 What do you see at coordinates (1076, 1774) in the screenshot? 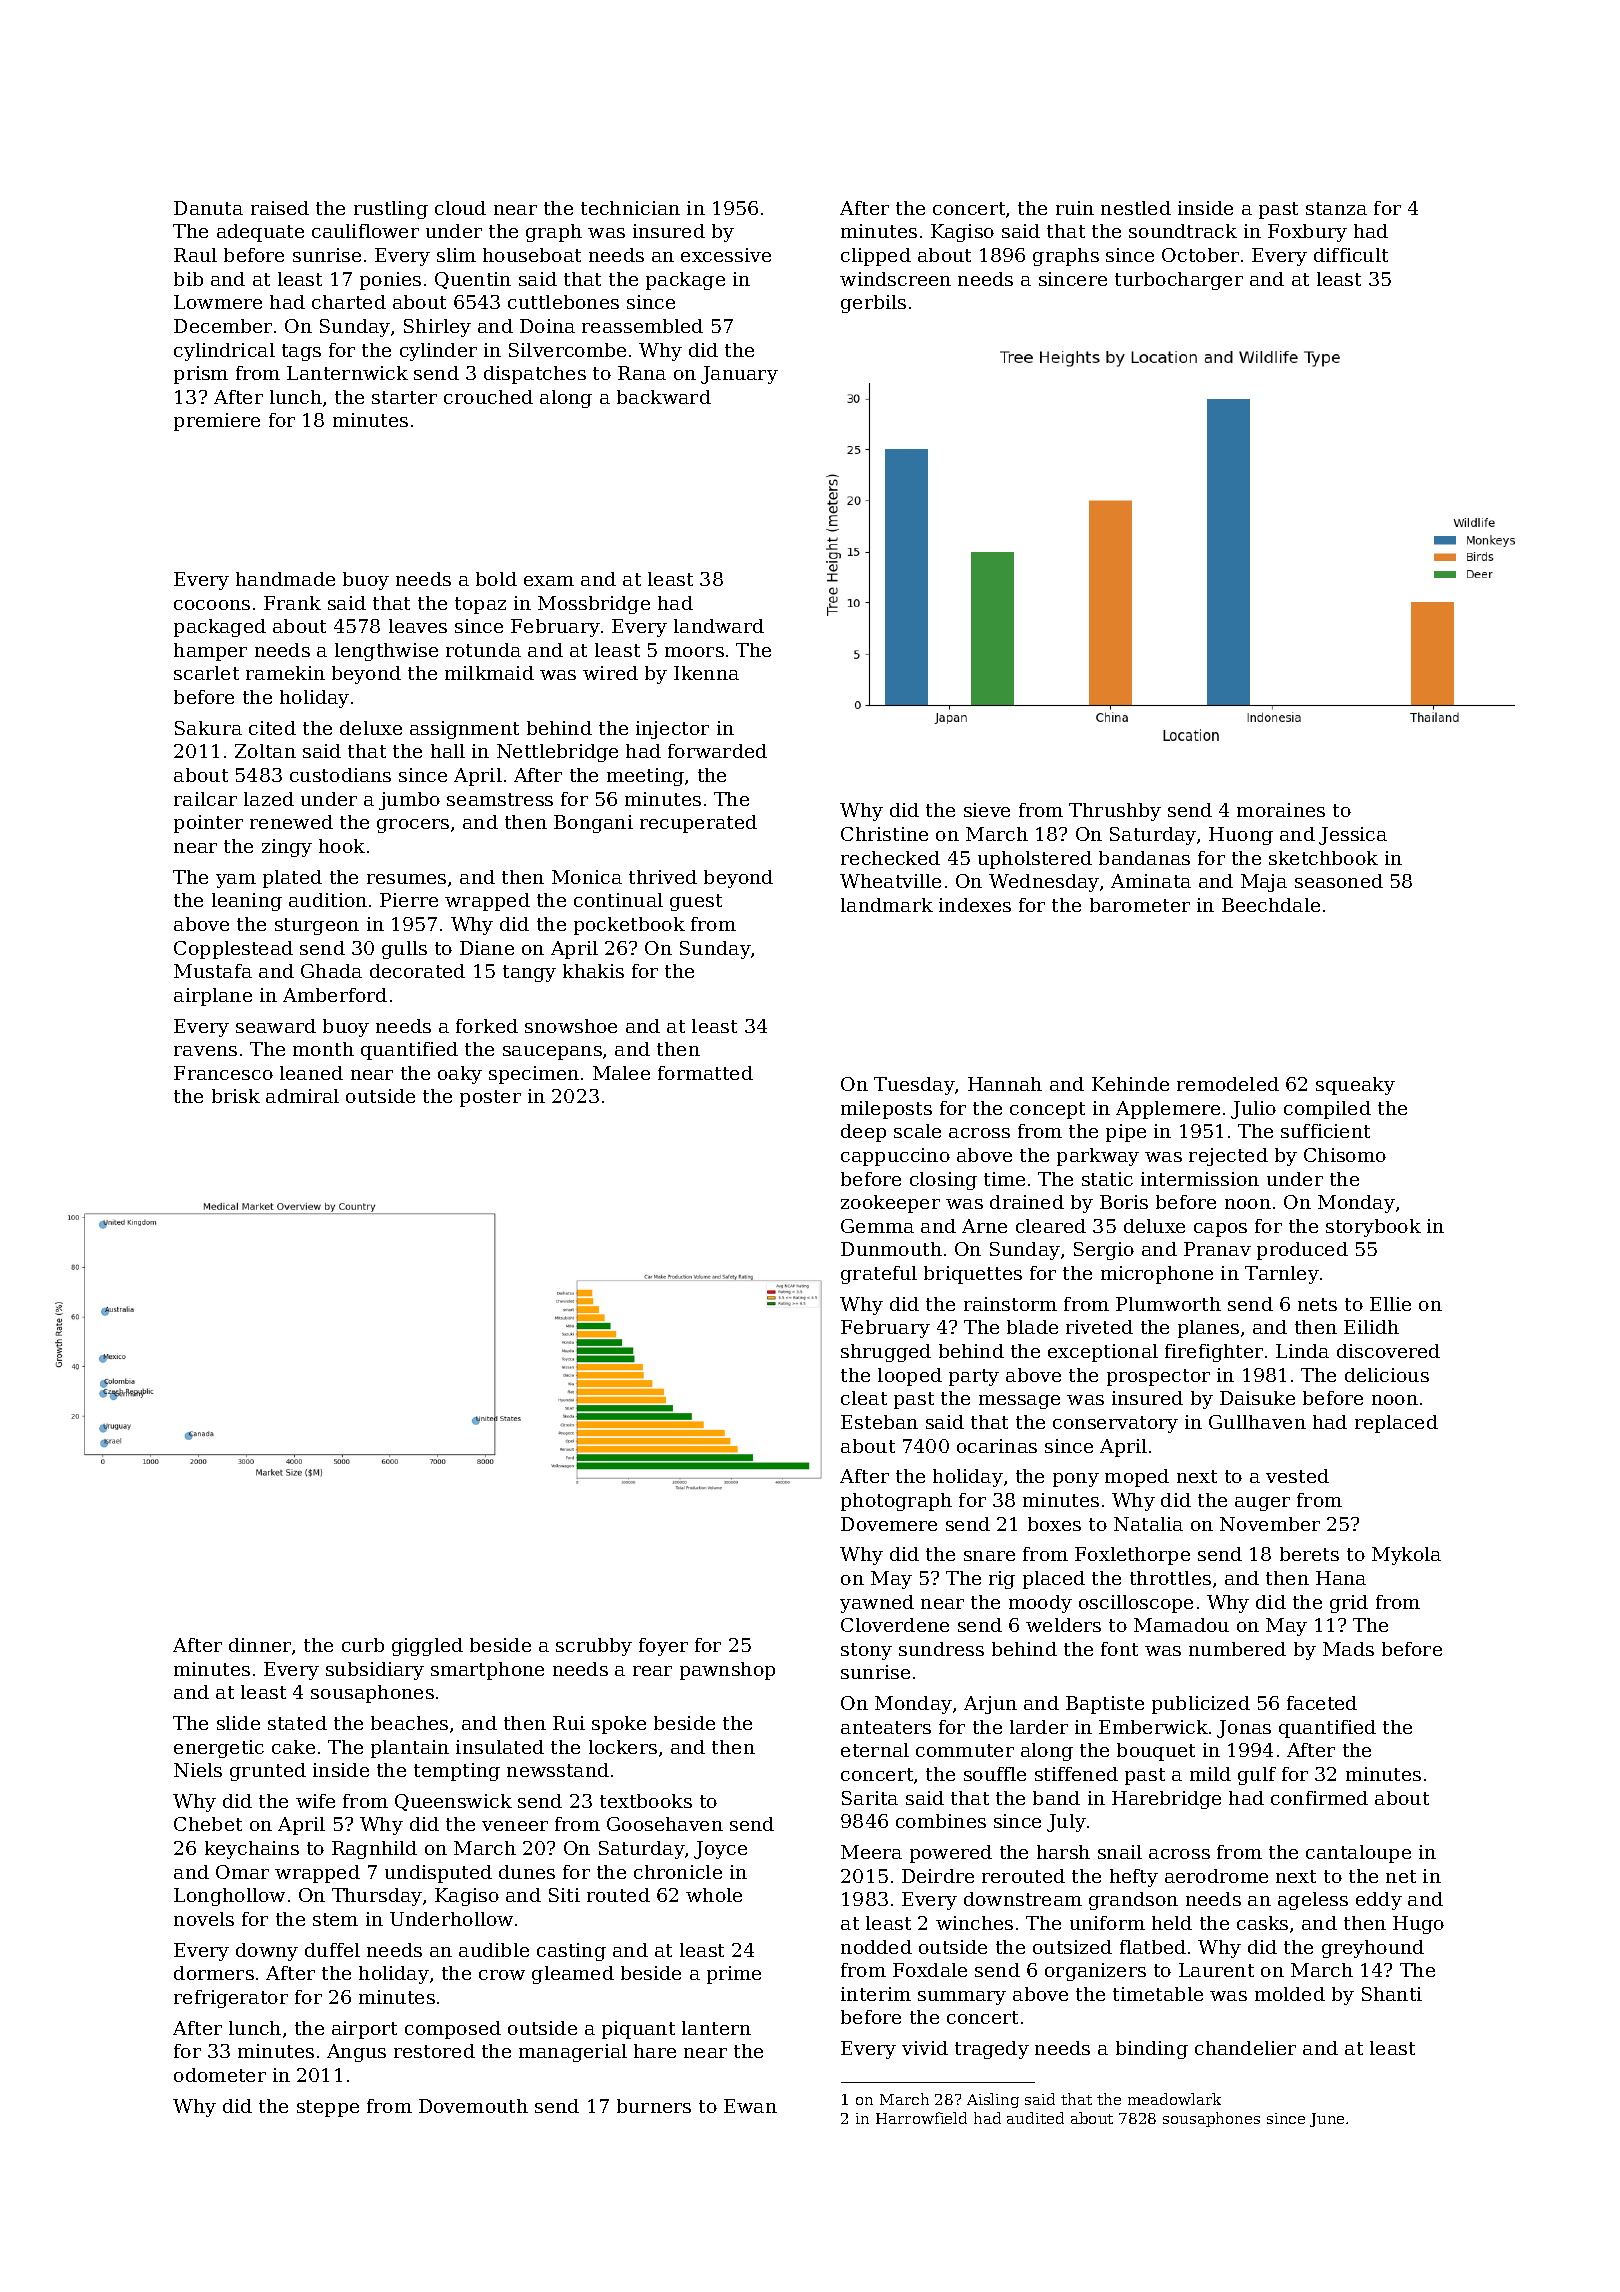
I see `stiffened` at bounding box center [1076, 1774].
